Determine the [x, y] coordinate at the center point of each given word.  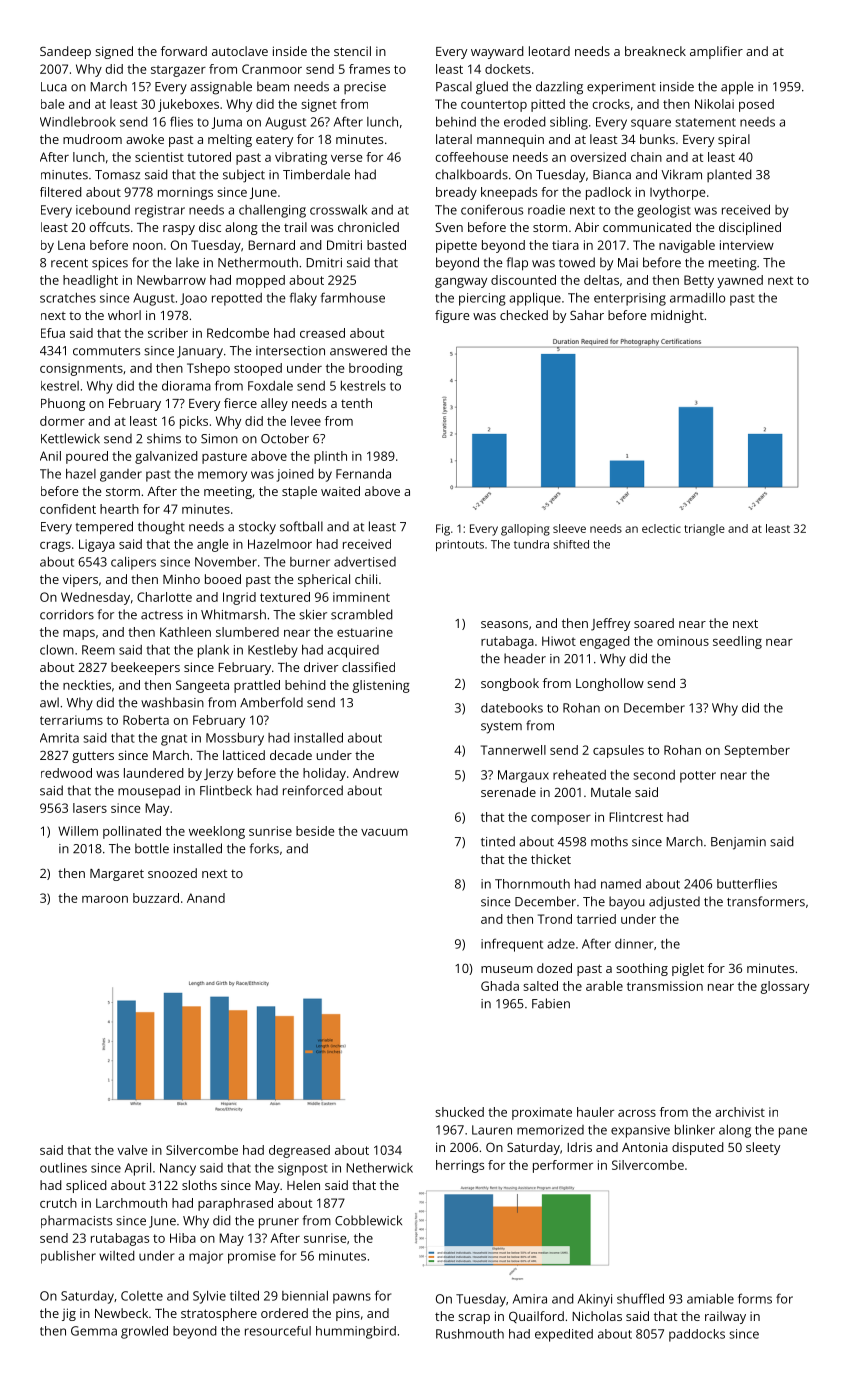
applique [535, 299]
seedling [737, 642]
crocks [611, 104]
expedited [564, 1335]
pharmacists [76, 1221]
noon [148, 246]
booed [223, 579]
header [525, 658]
